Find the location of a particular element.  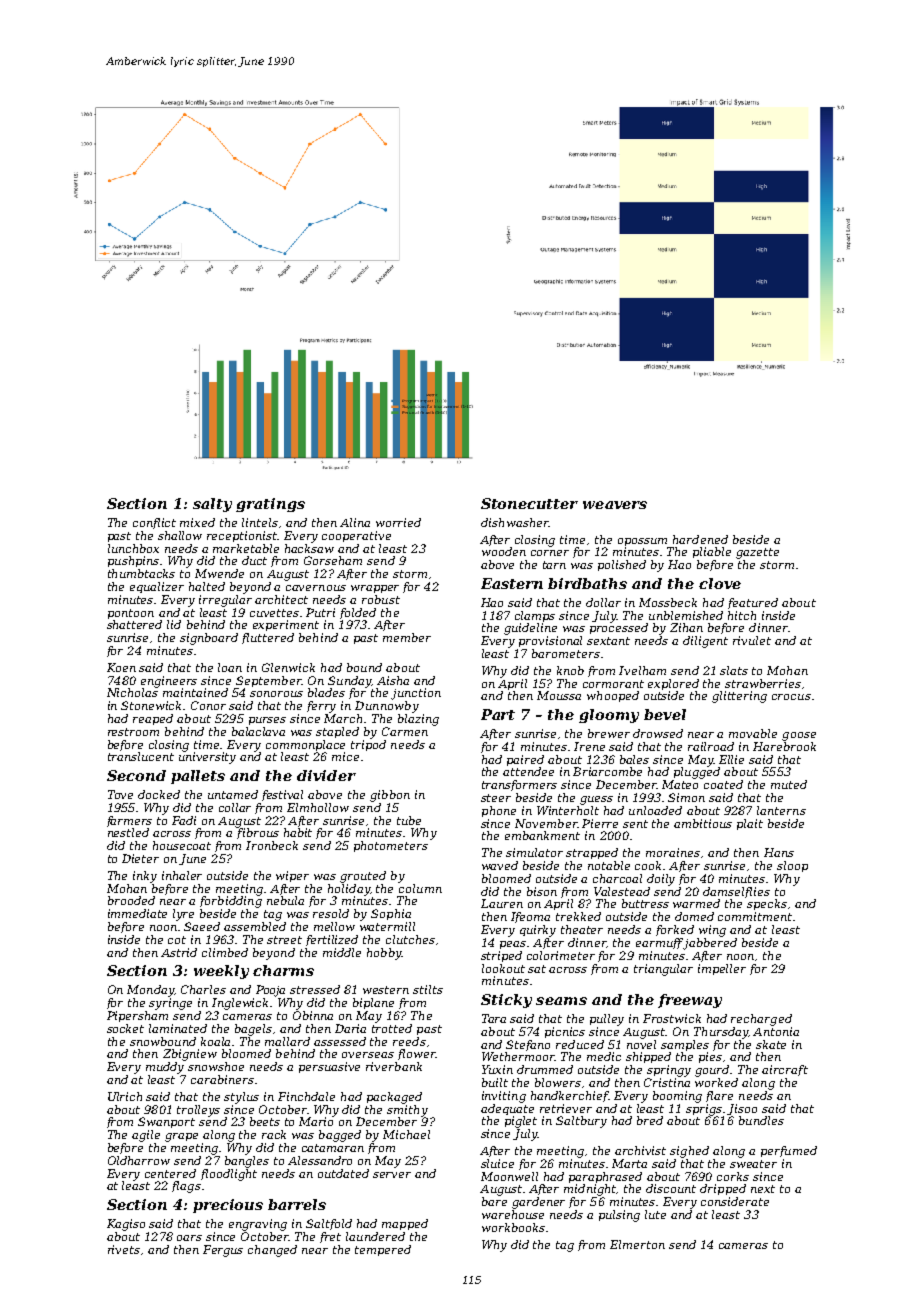

seams is located at coordinates (561, 1001).
